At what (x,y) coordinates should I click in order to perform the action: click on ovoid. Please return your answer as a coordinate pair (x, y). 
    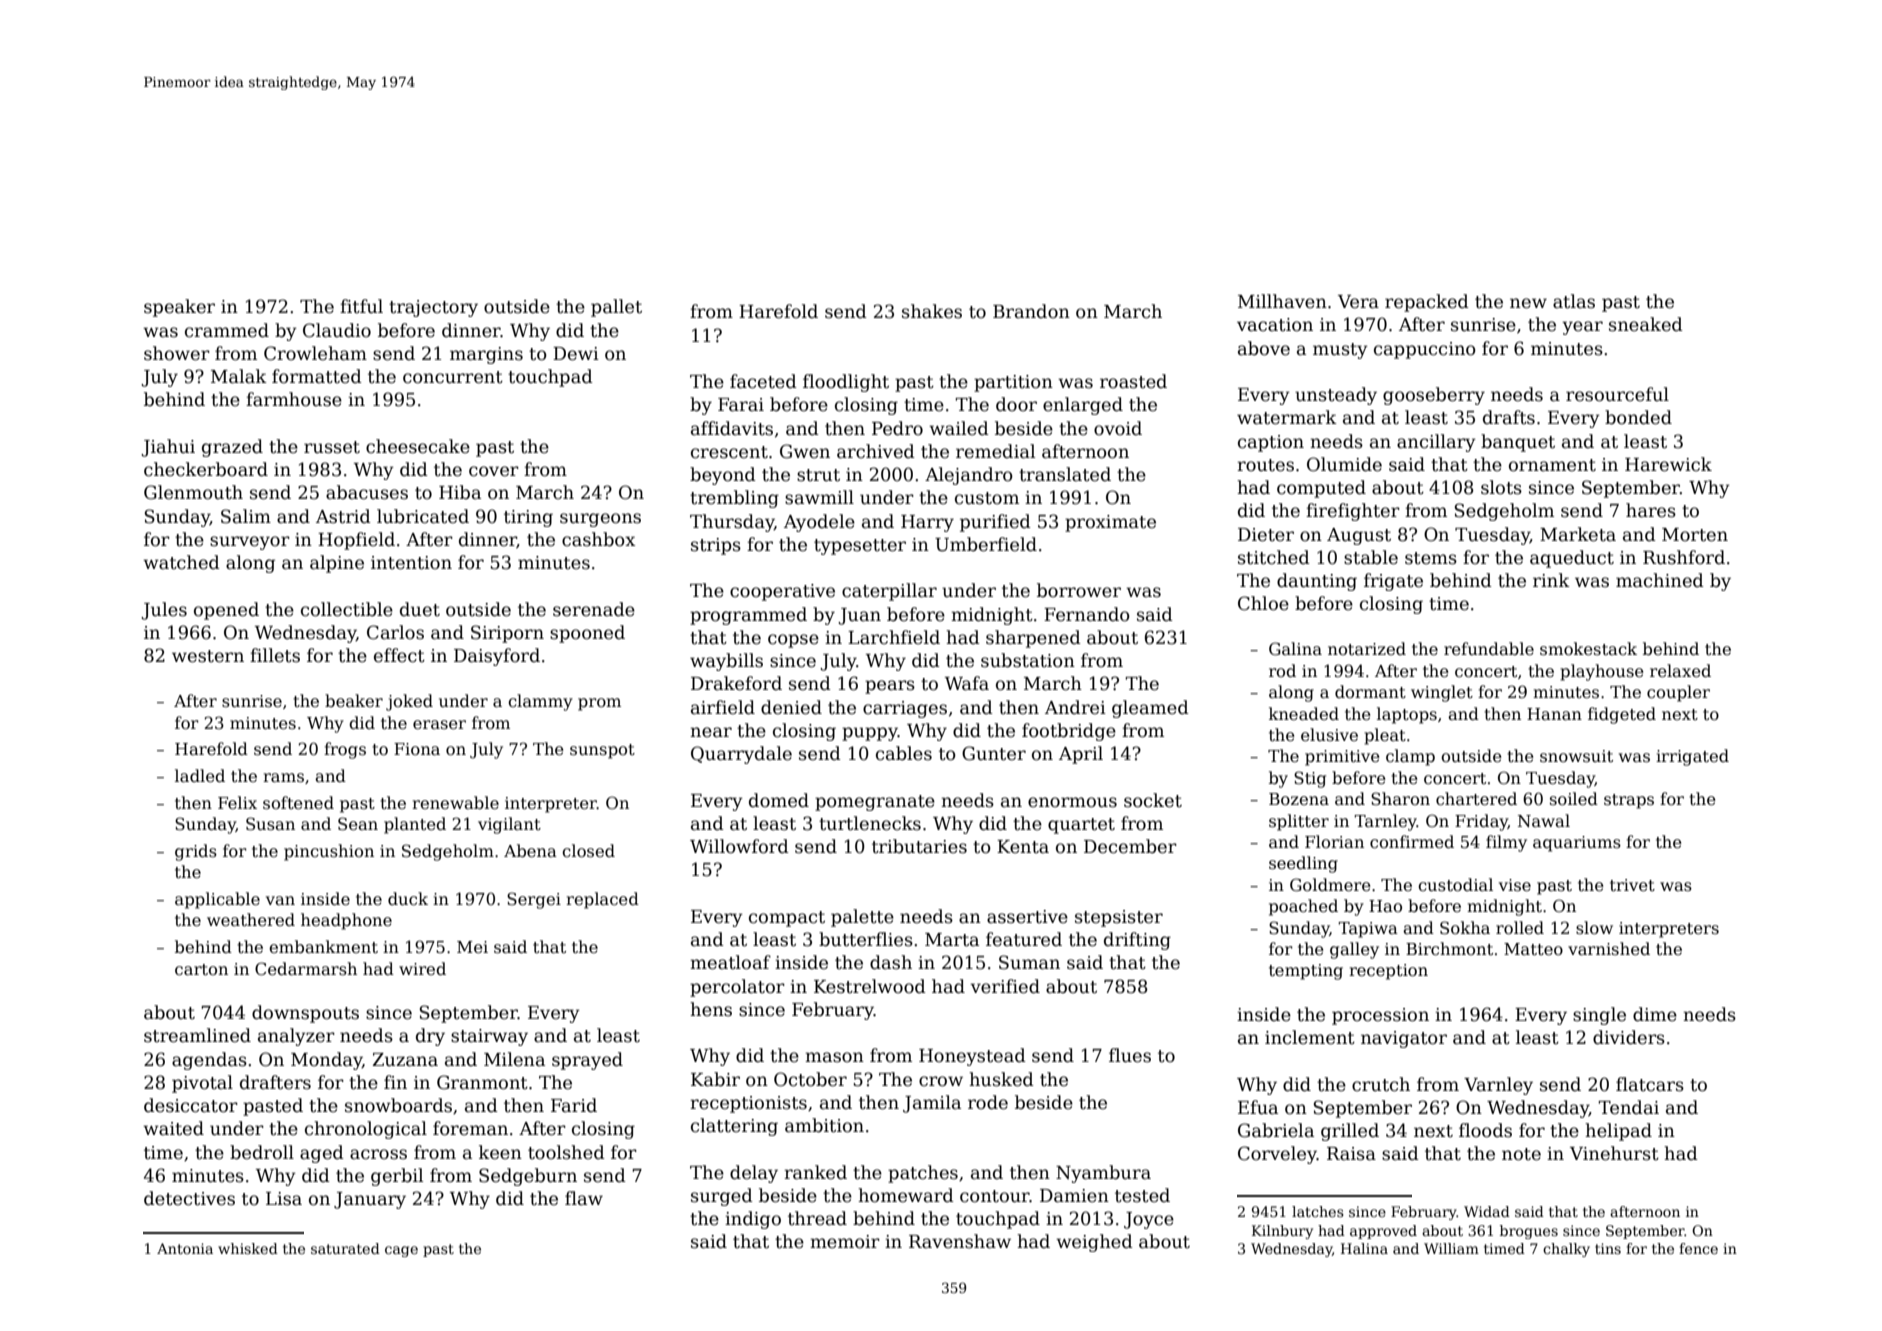
    Looking at the image, I should click on (1118, 428).
